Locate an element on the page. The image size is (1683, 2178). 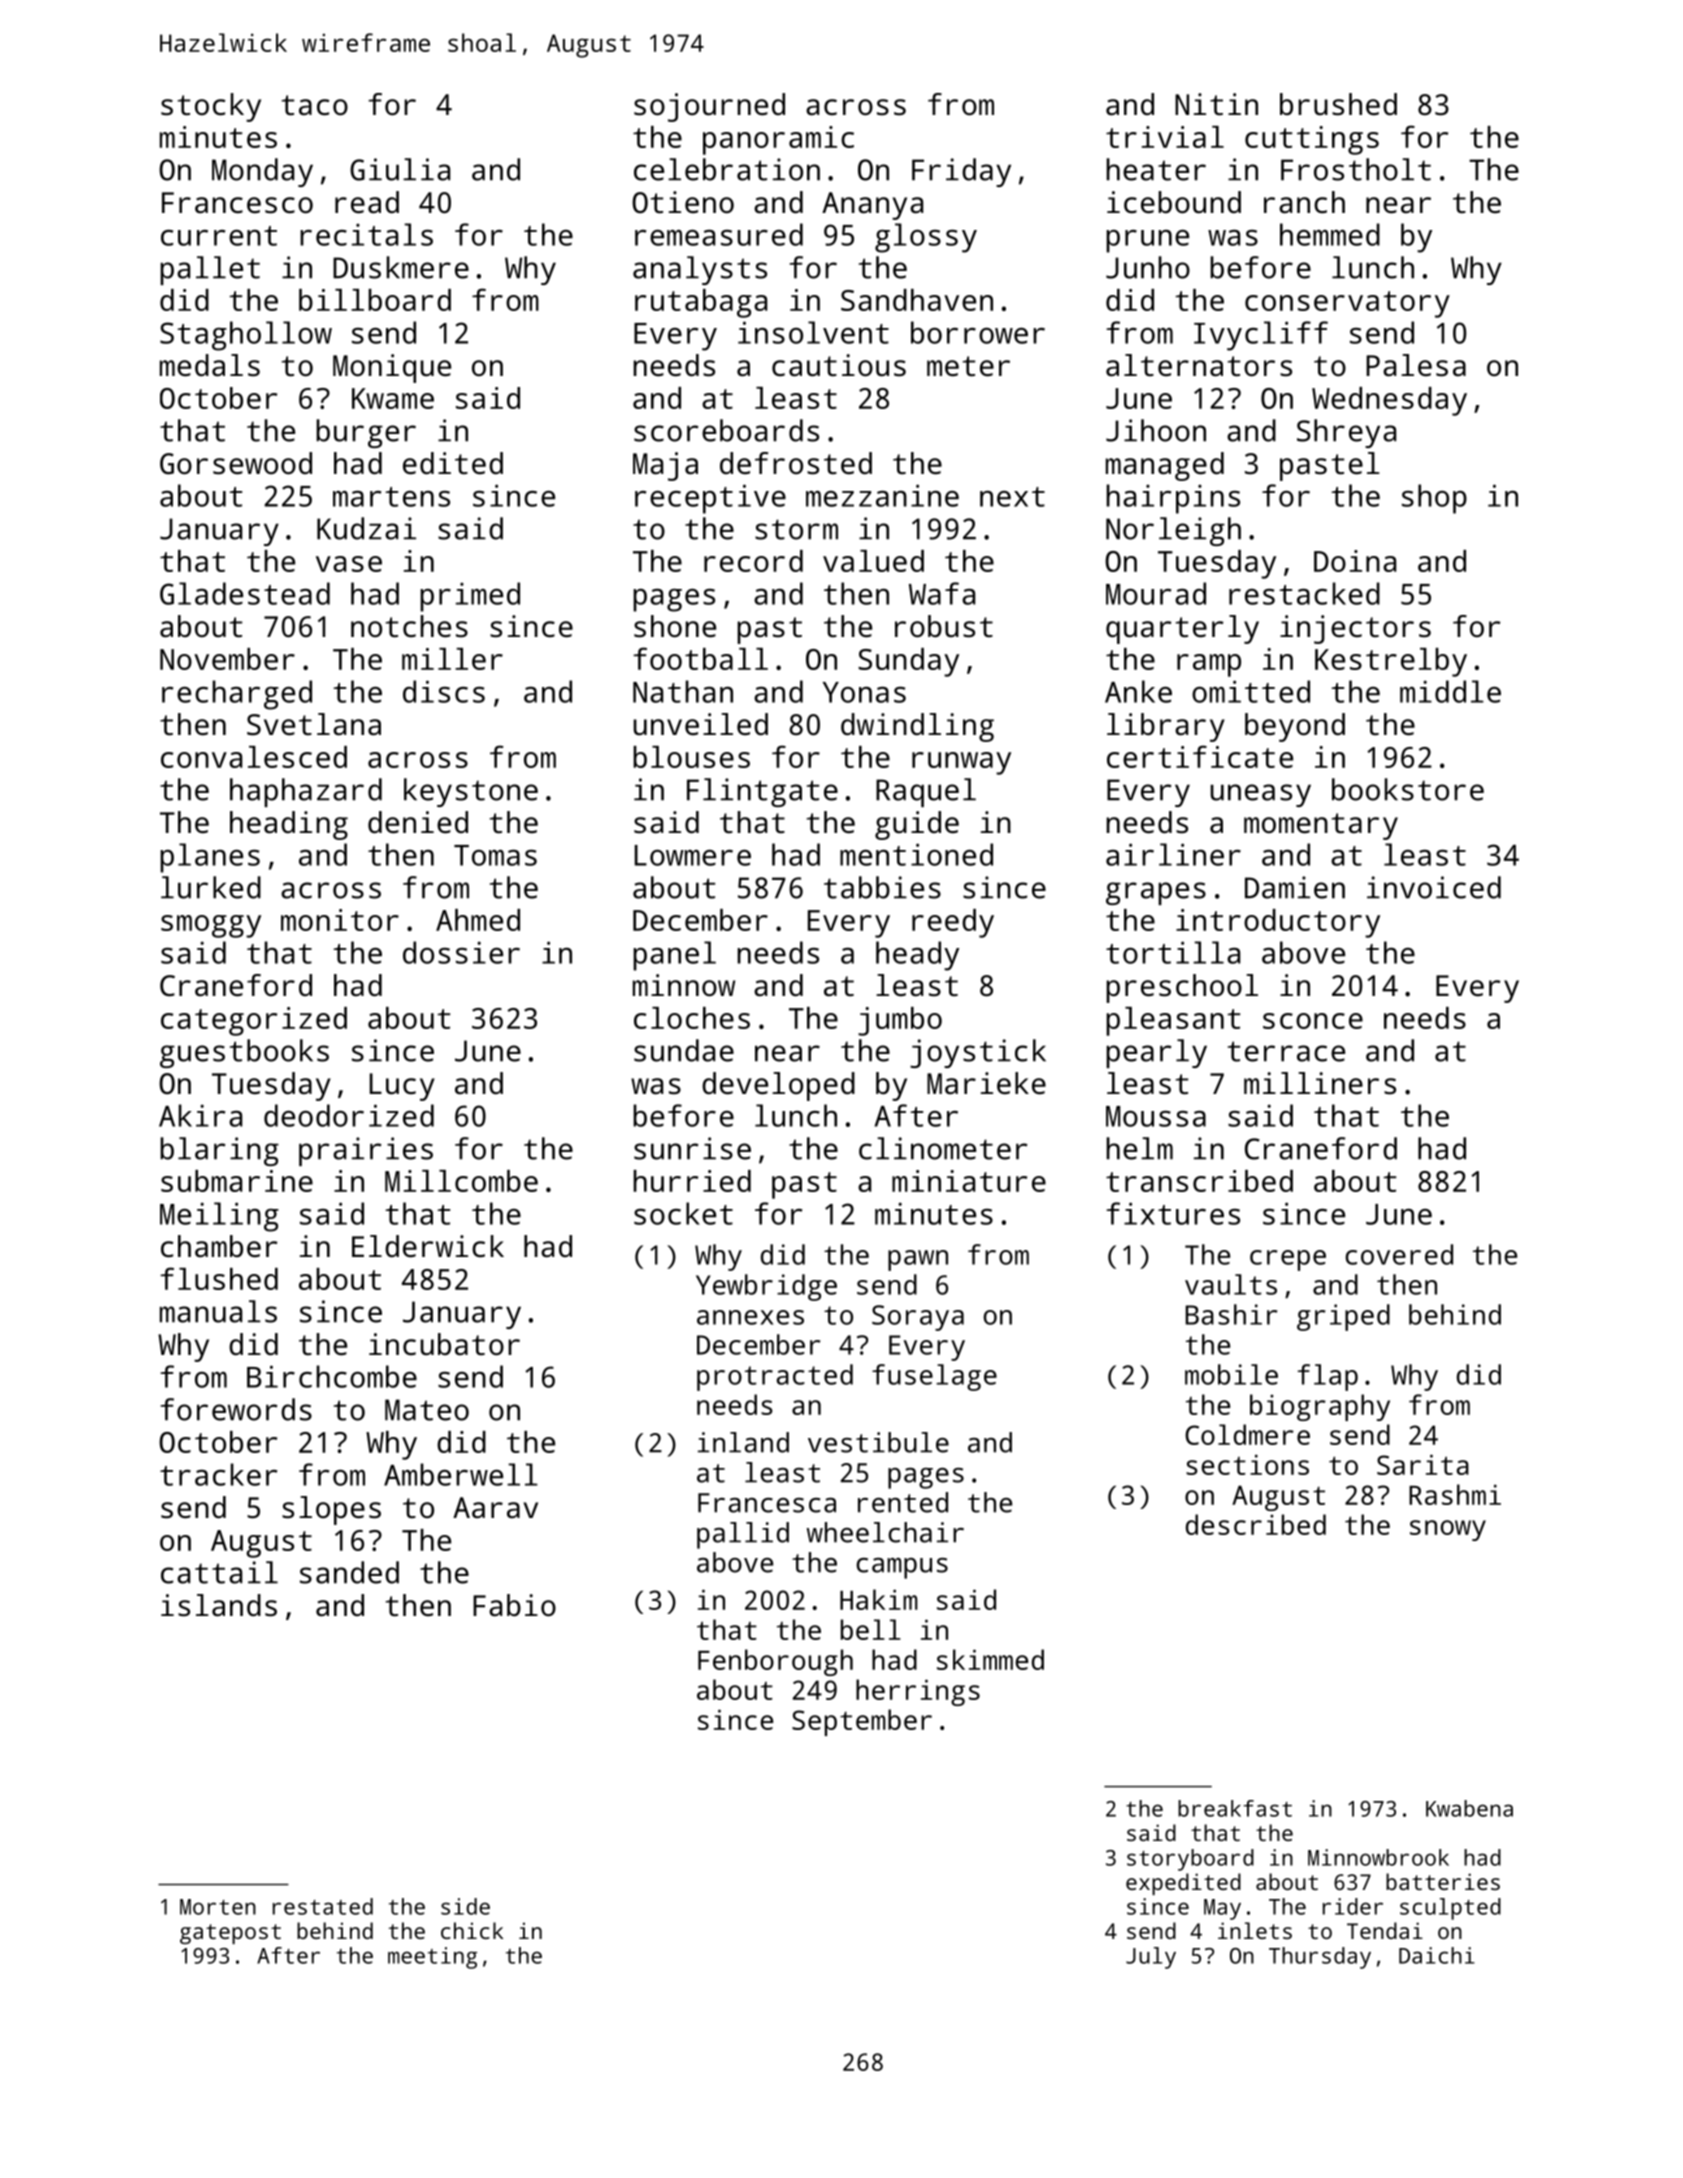
socket is located at coordinates (683, 1213).
